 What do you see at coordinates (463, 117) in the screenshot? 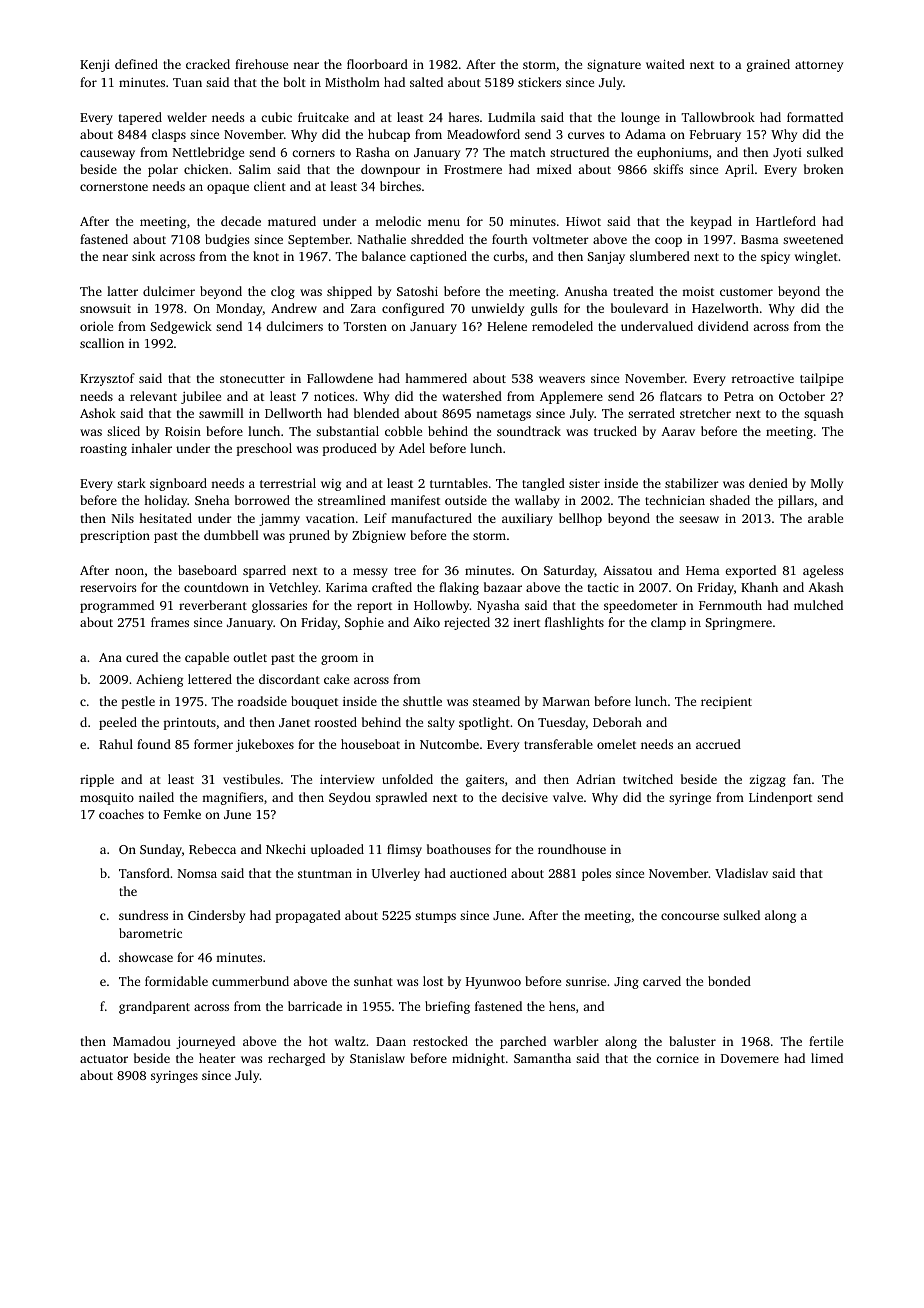
I see `hares` at bounding box center [463, 117].
